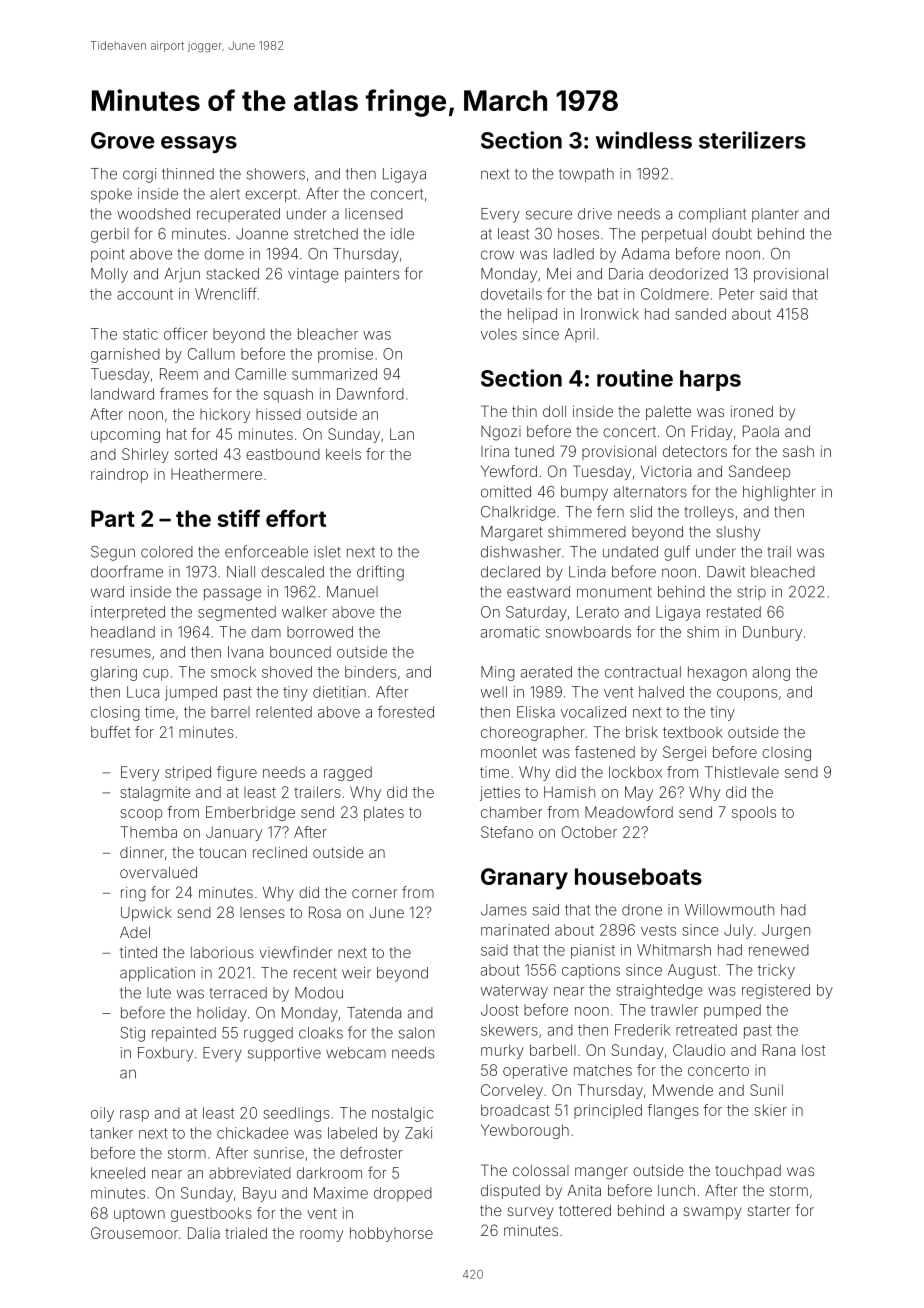  I want to click on showers, so click(276, 174).
